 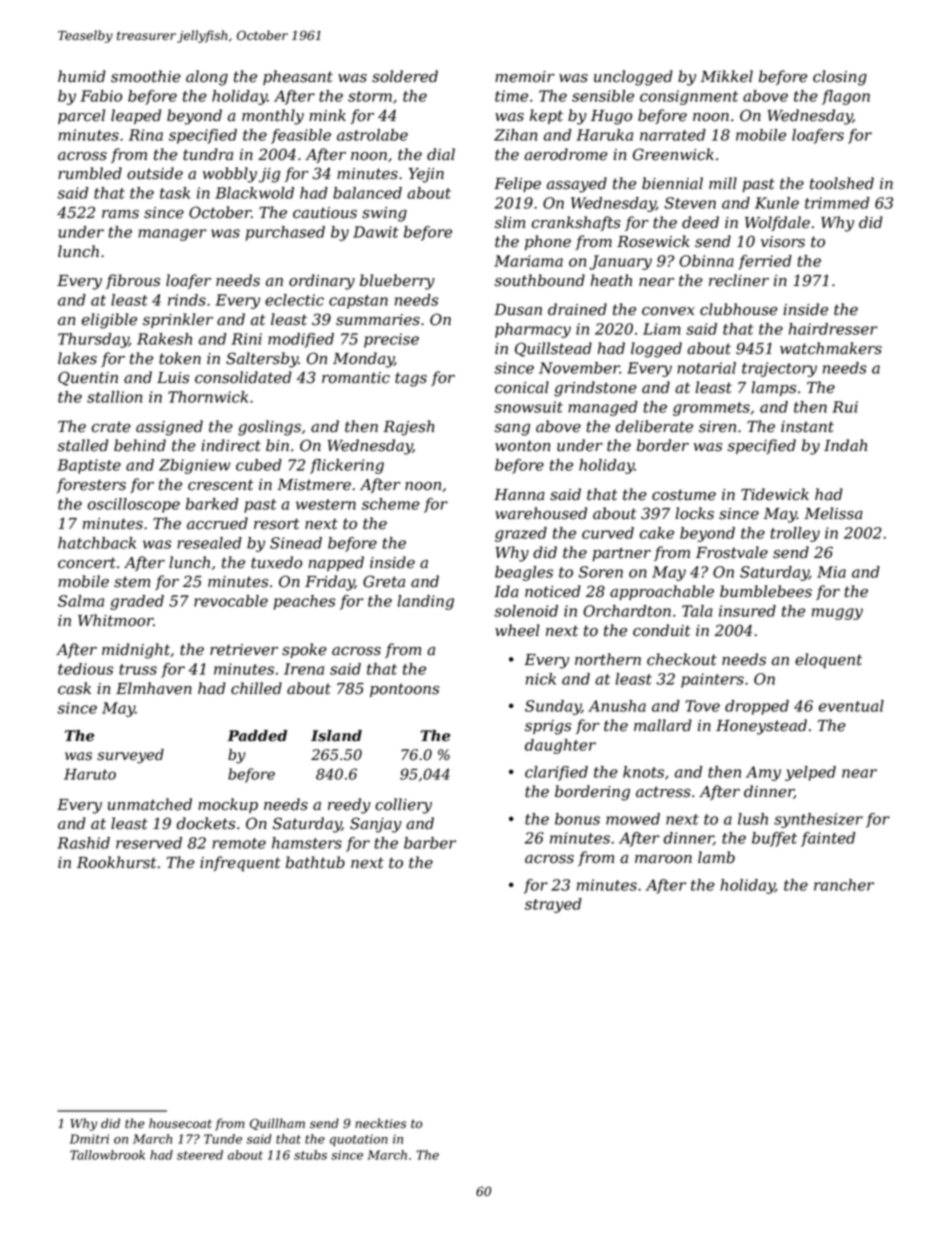 What do you see at coordinates (240, 864) in the screenshot?
I see `infrequent` at bounding box center [240, 864].
